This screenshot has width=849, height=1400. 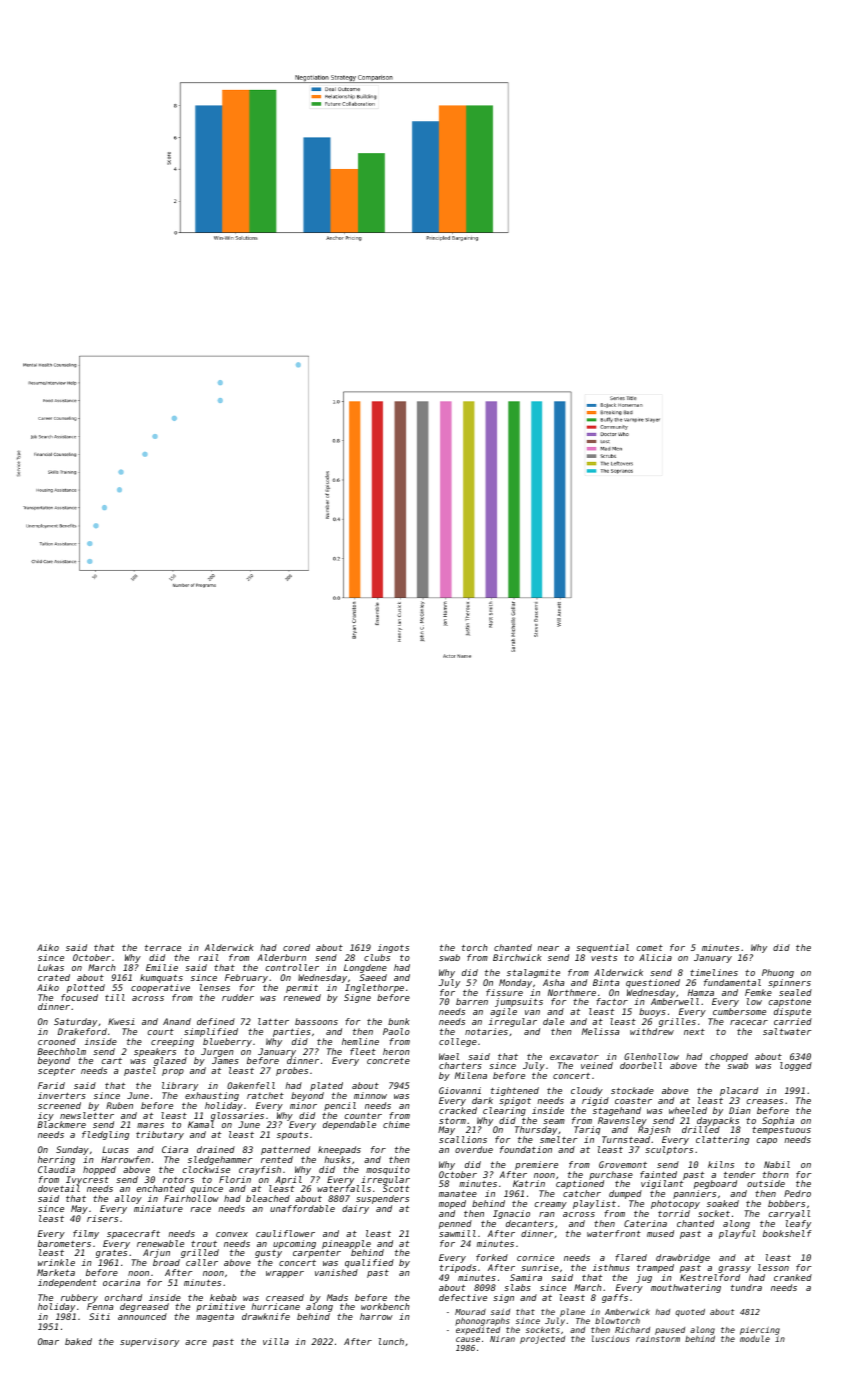 I want to click on manatee, so click(x=458, y=1193).
